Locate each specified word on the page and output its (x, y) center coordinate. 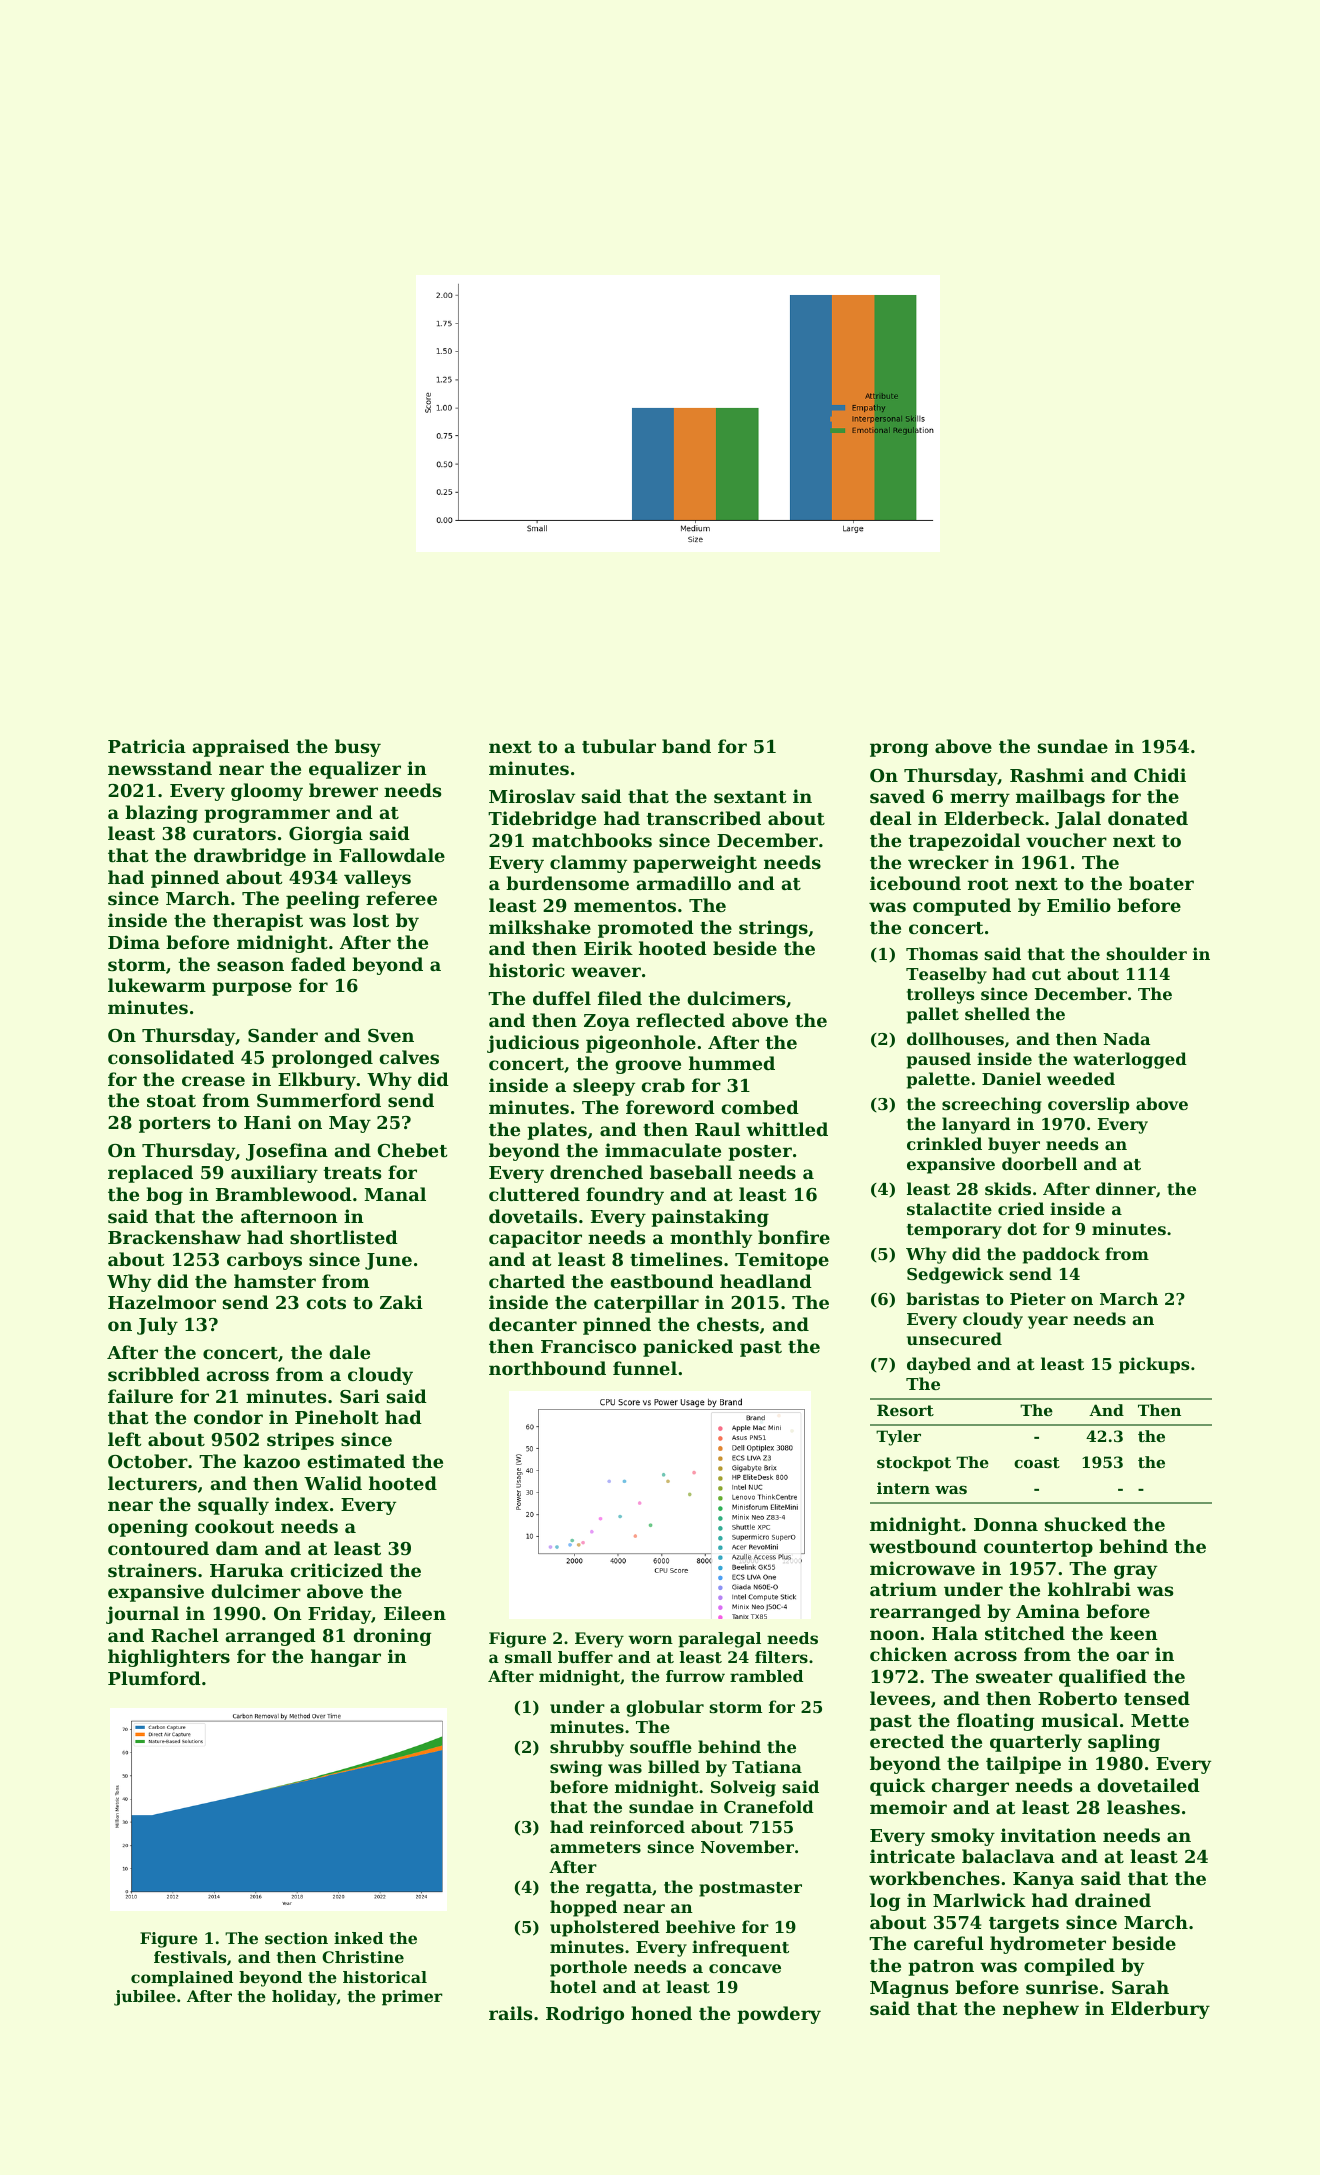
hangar (346, 1658)
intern (903, 1488)
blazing (161, 814)
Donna (1006, 1524)
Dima (134, 942)
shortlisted (344, 1237)
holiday (304, 1998)
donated (1148, 818)
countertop (1038, 1549)
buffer (585, 1657)
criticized (336, 1570)
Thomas (942, 953)
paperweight (695, 864)
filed (620, 998)
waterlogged (1130, 1060)
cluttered (534, 1194)
